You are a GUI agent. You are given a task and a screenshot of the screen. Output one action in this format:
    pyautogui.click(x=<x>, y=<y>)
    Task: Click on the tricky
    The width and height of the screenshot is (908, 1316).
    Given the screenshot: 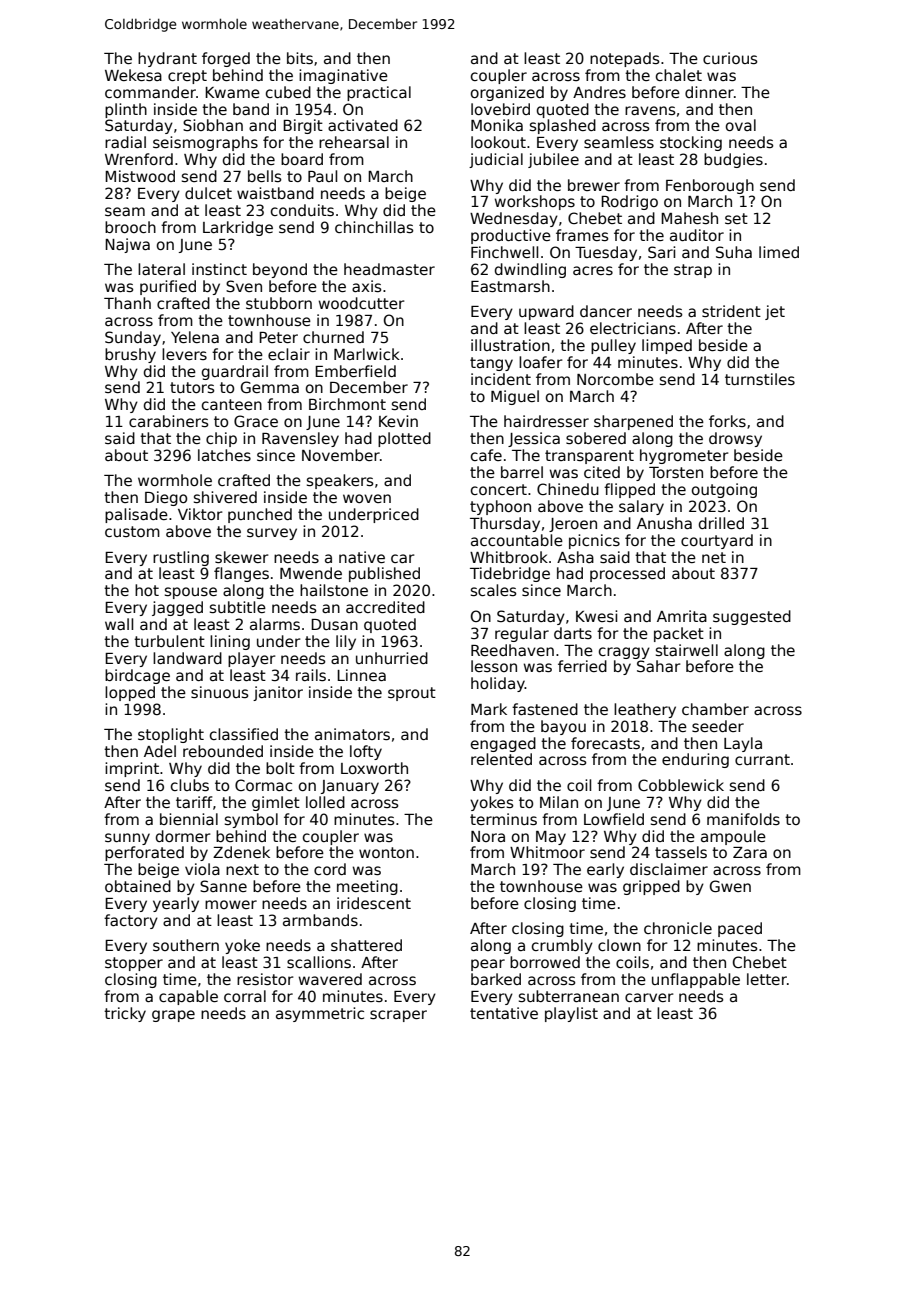 What is the action you would take?
    pyautogui.click(x=125, y=1014)
